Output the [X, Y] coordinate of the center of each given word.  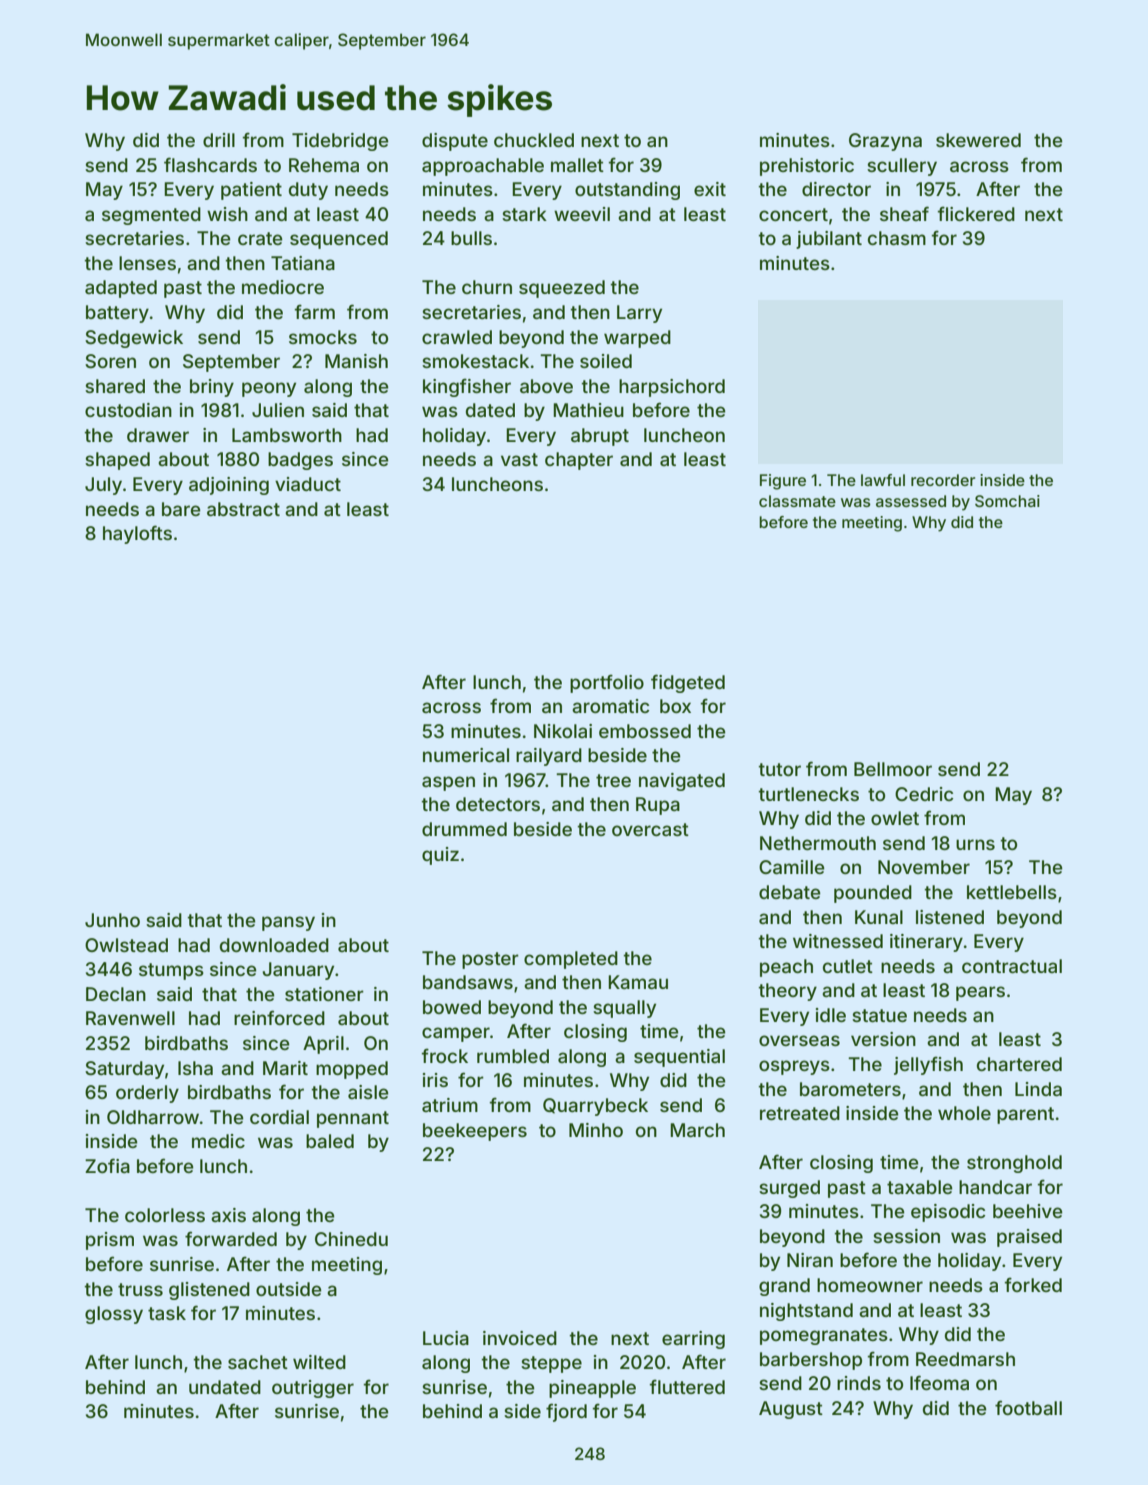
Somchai [1007, 501]
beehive [1028, 1211]
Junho [112, 920]
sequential [679, 1058]
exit [710, 189]
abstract [243, 509]
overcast [650, 829]
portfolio [607, 683]
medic [218, 1141]
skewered [978, 140]
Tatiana [303, 263]
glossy [114, 1315]
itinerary [926, 943]
